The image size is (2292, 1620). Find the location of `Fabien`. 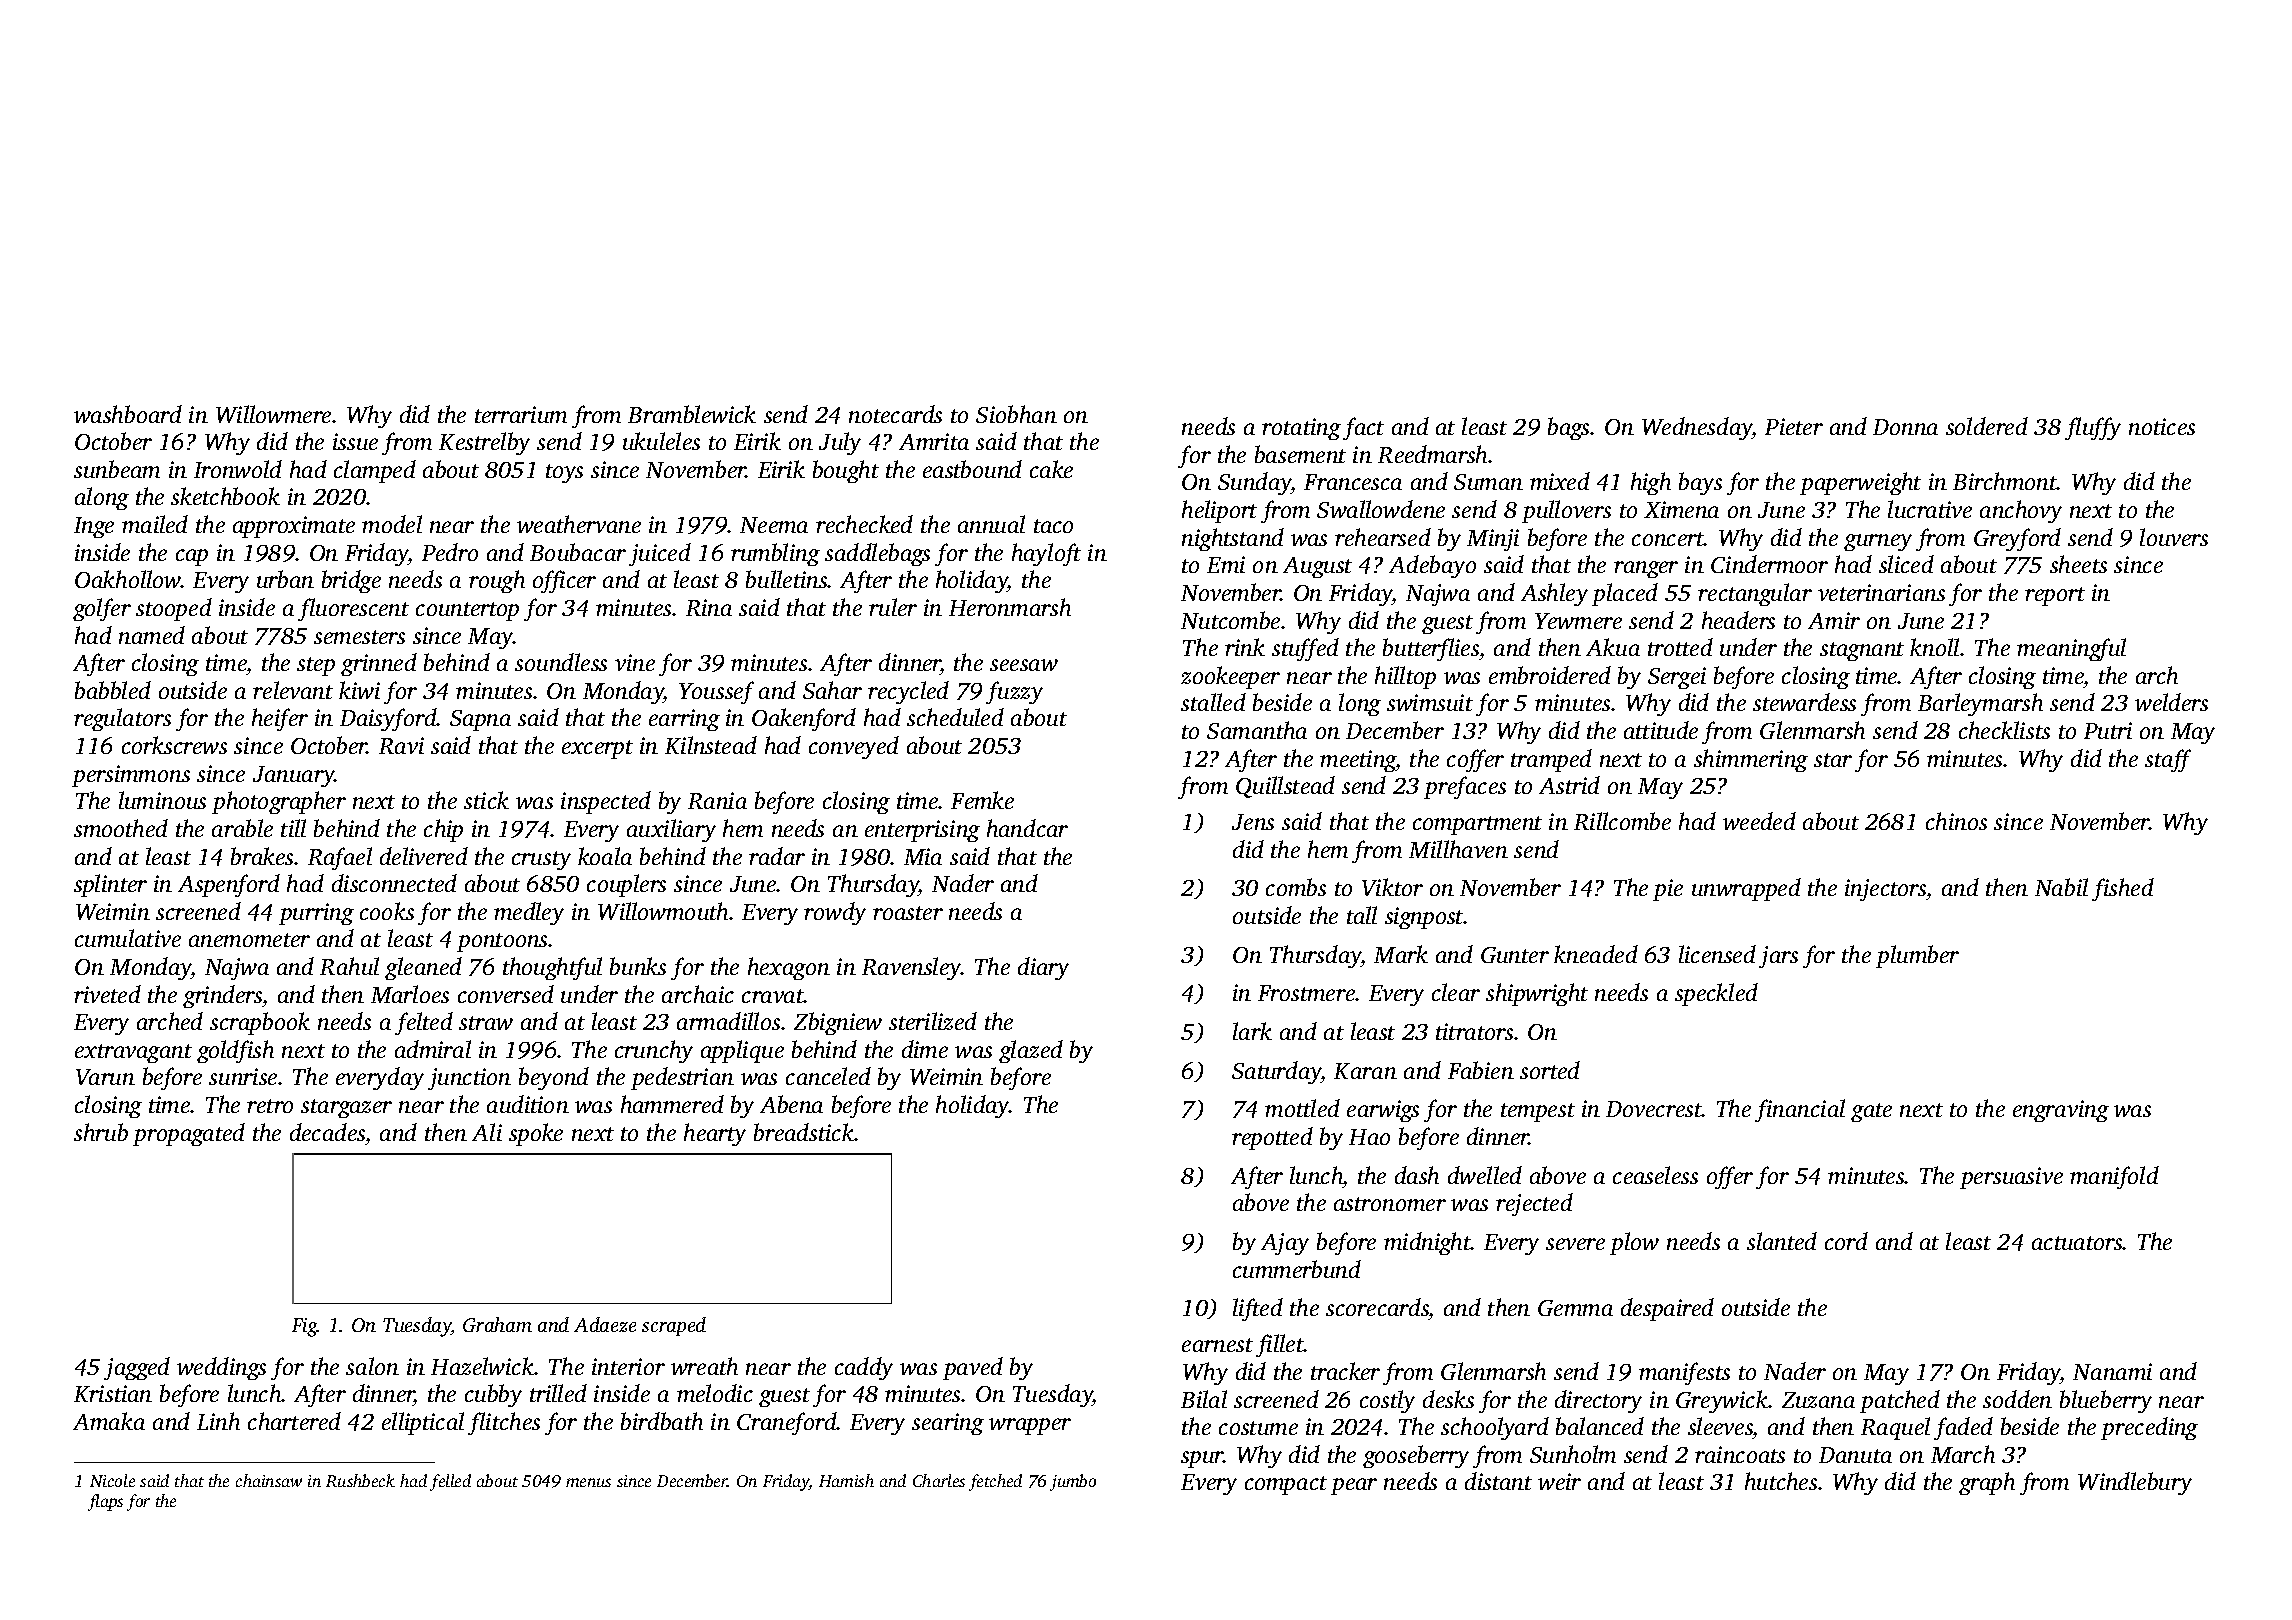

Fabien is located at coordinates (1481, 1070).
